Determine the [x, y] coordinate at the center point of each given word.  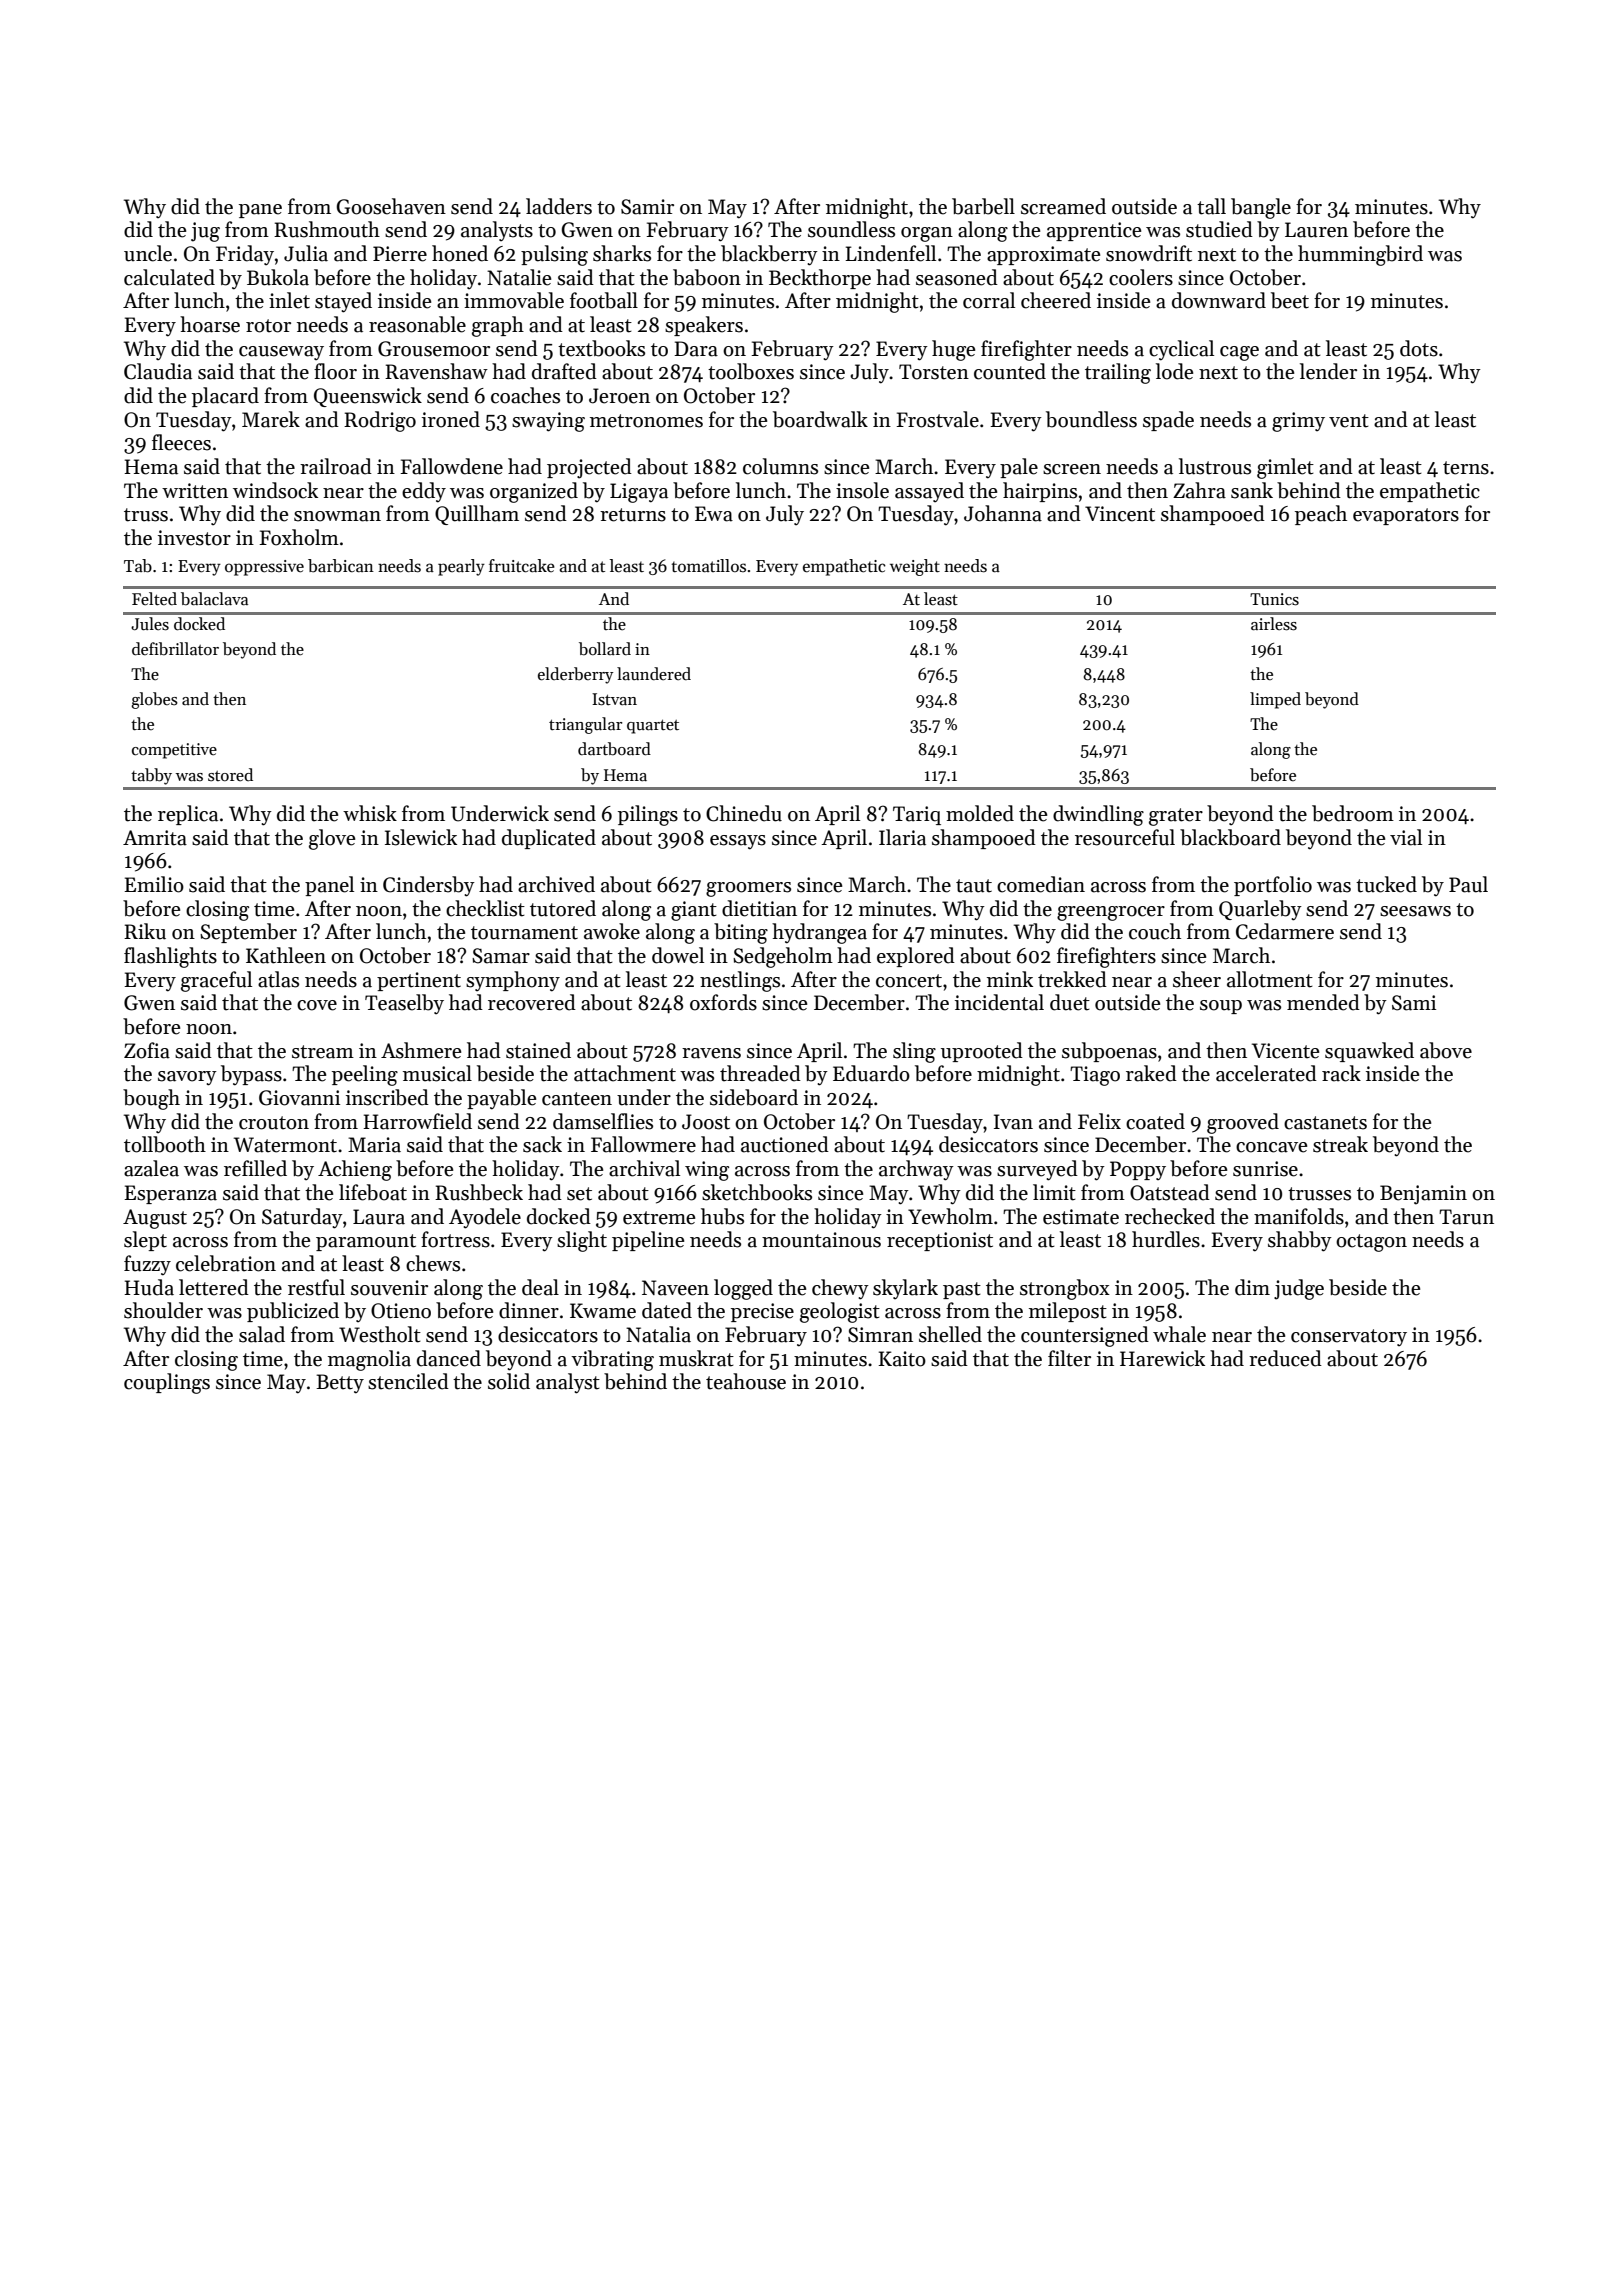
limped [1275, 700]
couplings [167, 1383]
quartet [653, 727]
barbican [341, 566]
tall [1211, 206]
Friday [245, 255]
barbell [983, 206]
